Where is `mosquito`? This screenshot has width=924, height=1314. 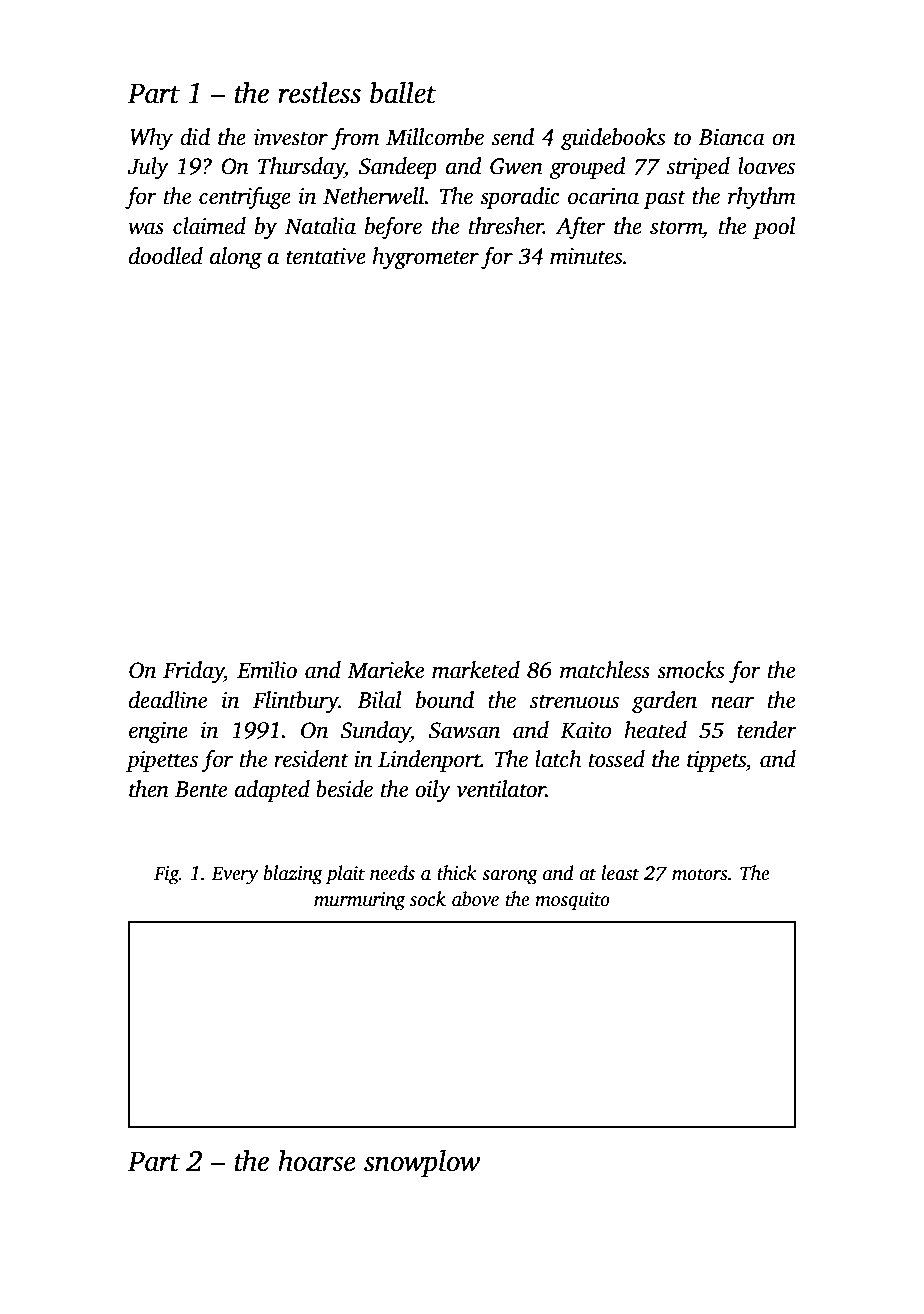 mosquito is located at coordinates (572, 901).
